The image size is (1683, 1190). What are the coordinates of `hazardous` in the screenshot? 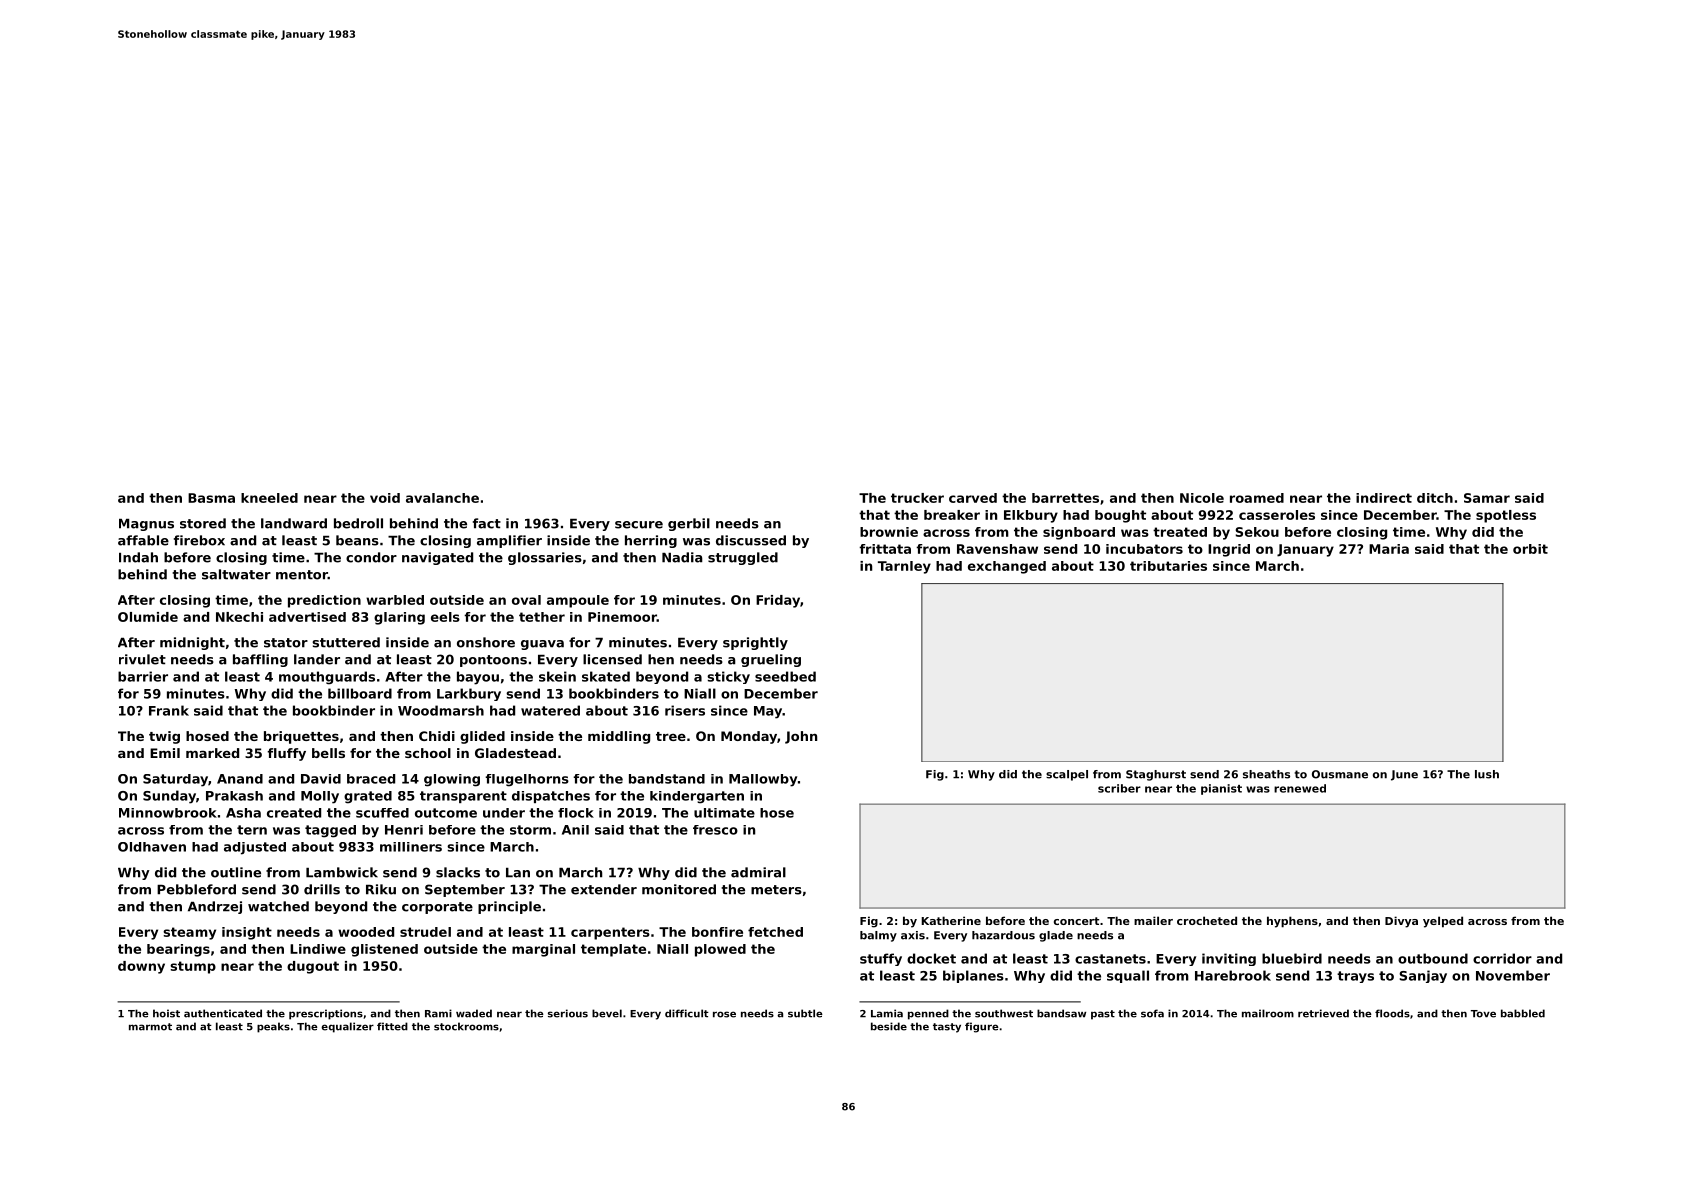 It's located at (1003, 935).
